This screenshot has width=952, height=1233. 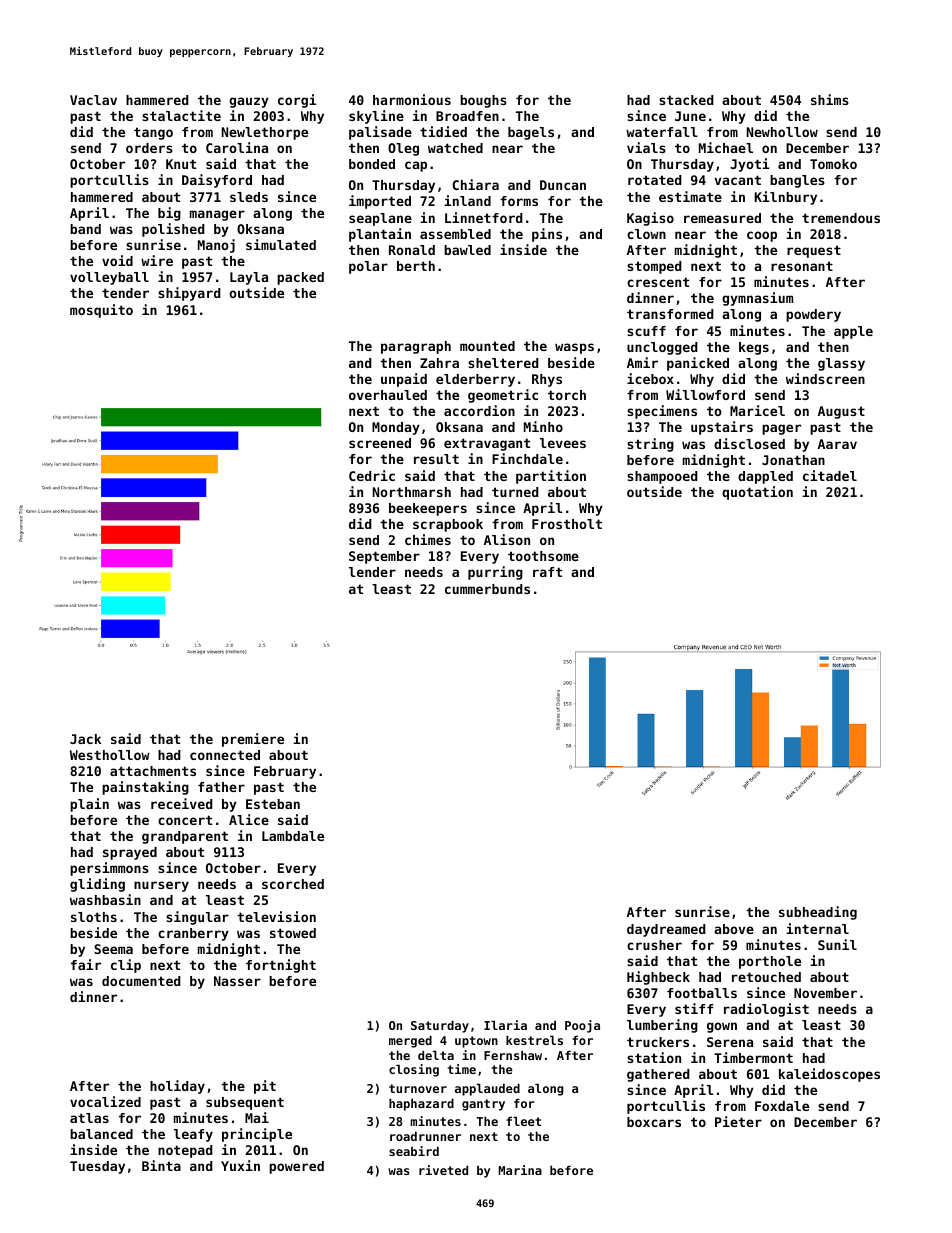 What do you see at coordinates (654, 945) in the screenshot?
I see `crusher` at bounding box center [654, 945].
